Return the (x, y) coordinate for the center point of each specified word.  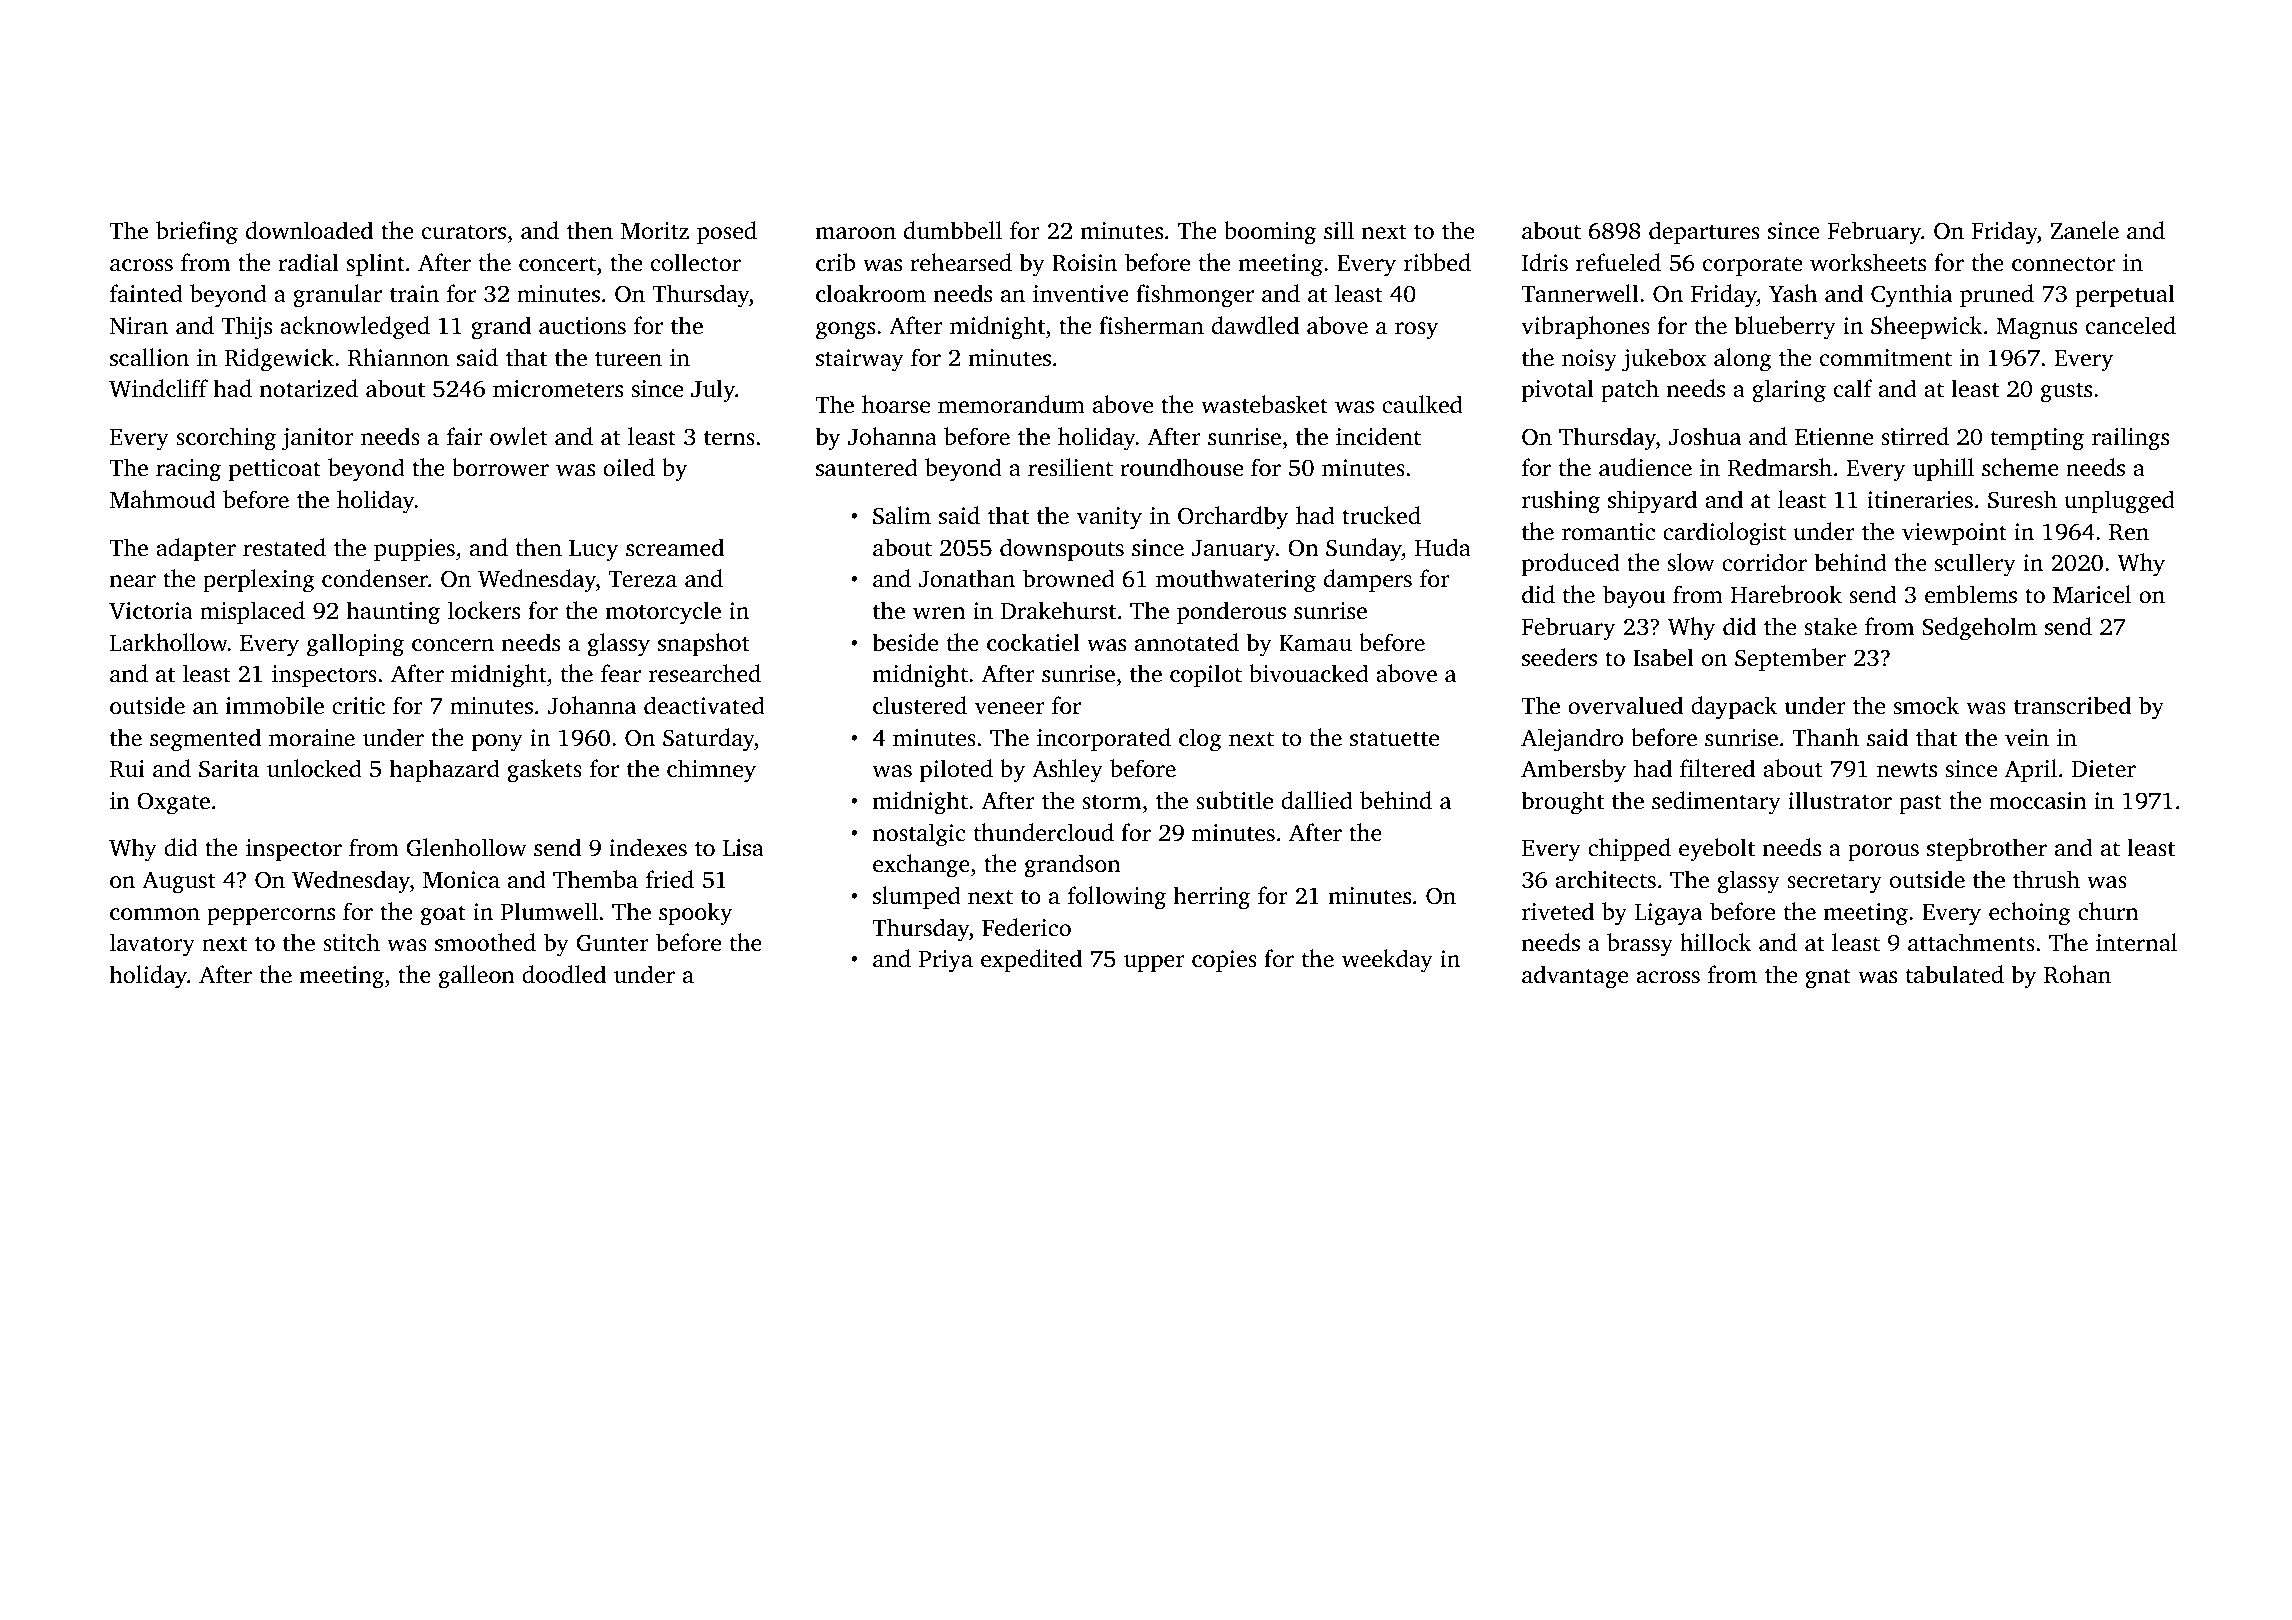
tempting (2037, 439)
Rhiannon (398, 357)
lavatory (152, 945)
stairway (860, 360)
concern (453, 645)
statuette (1394, 739)
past (1920, 804)
